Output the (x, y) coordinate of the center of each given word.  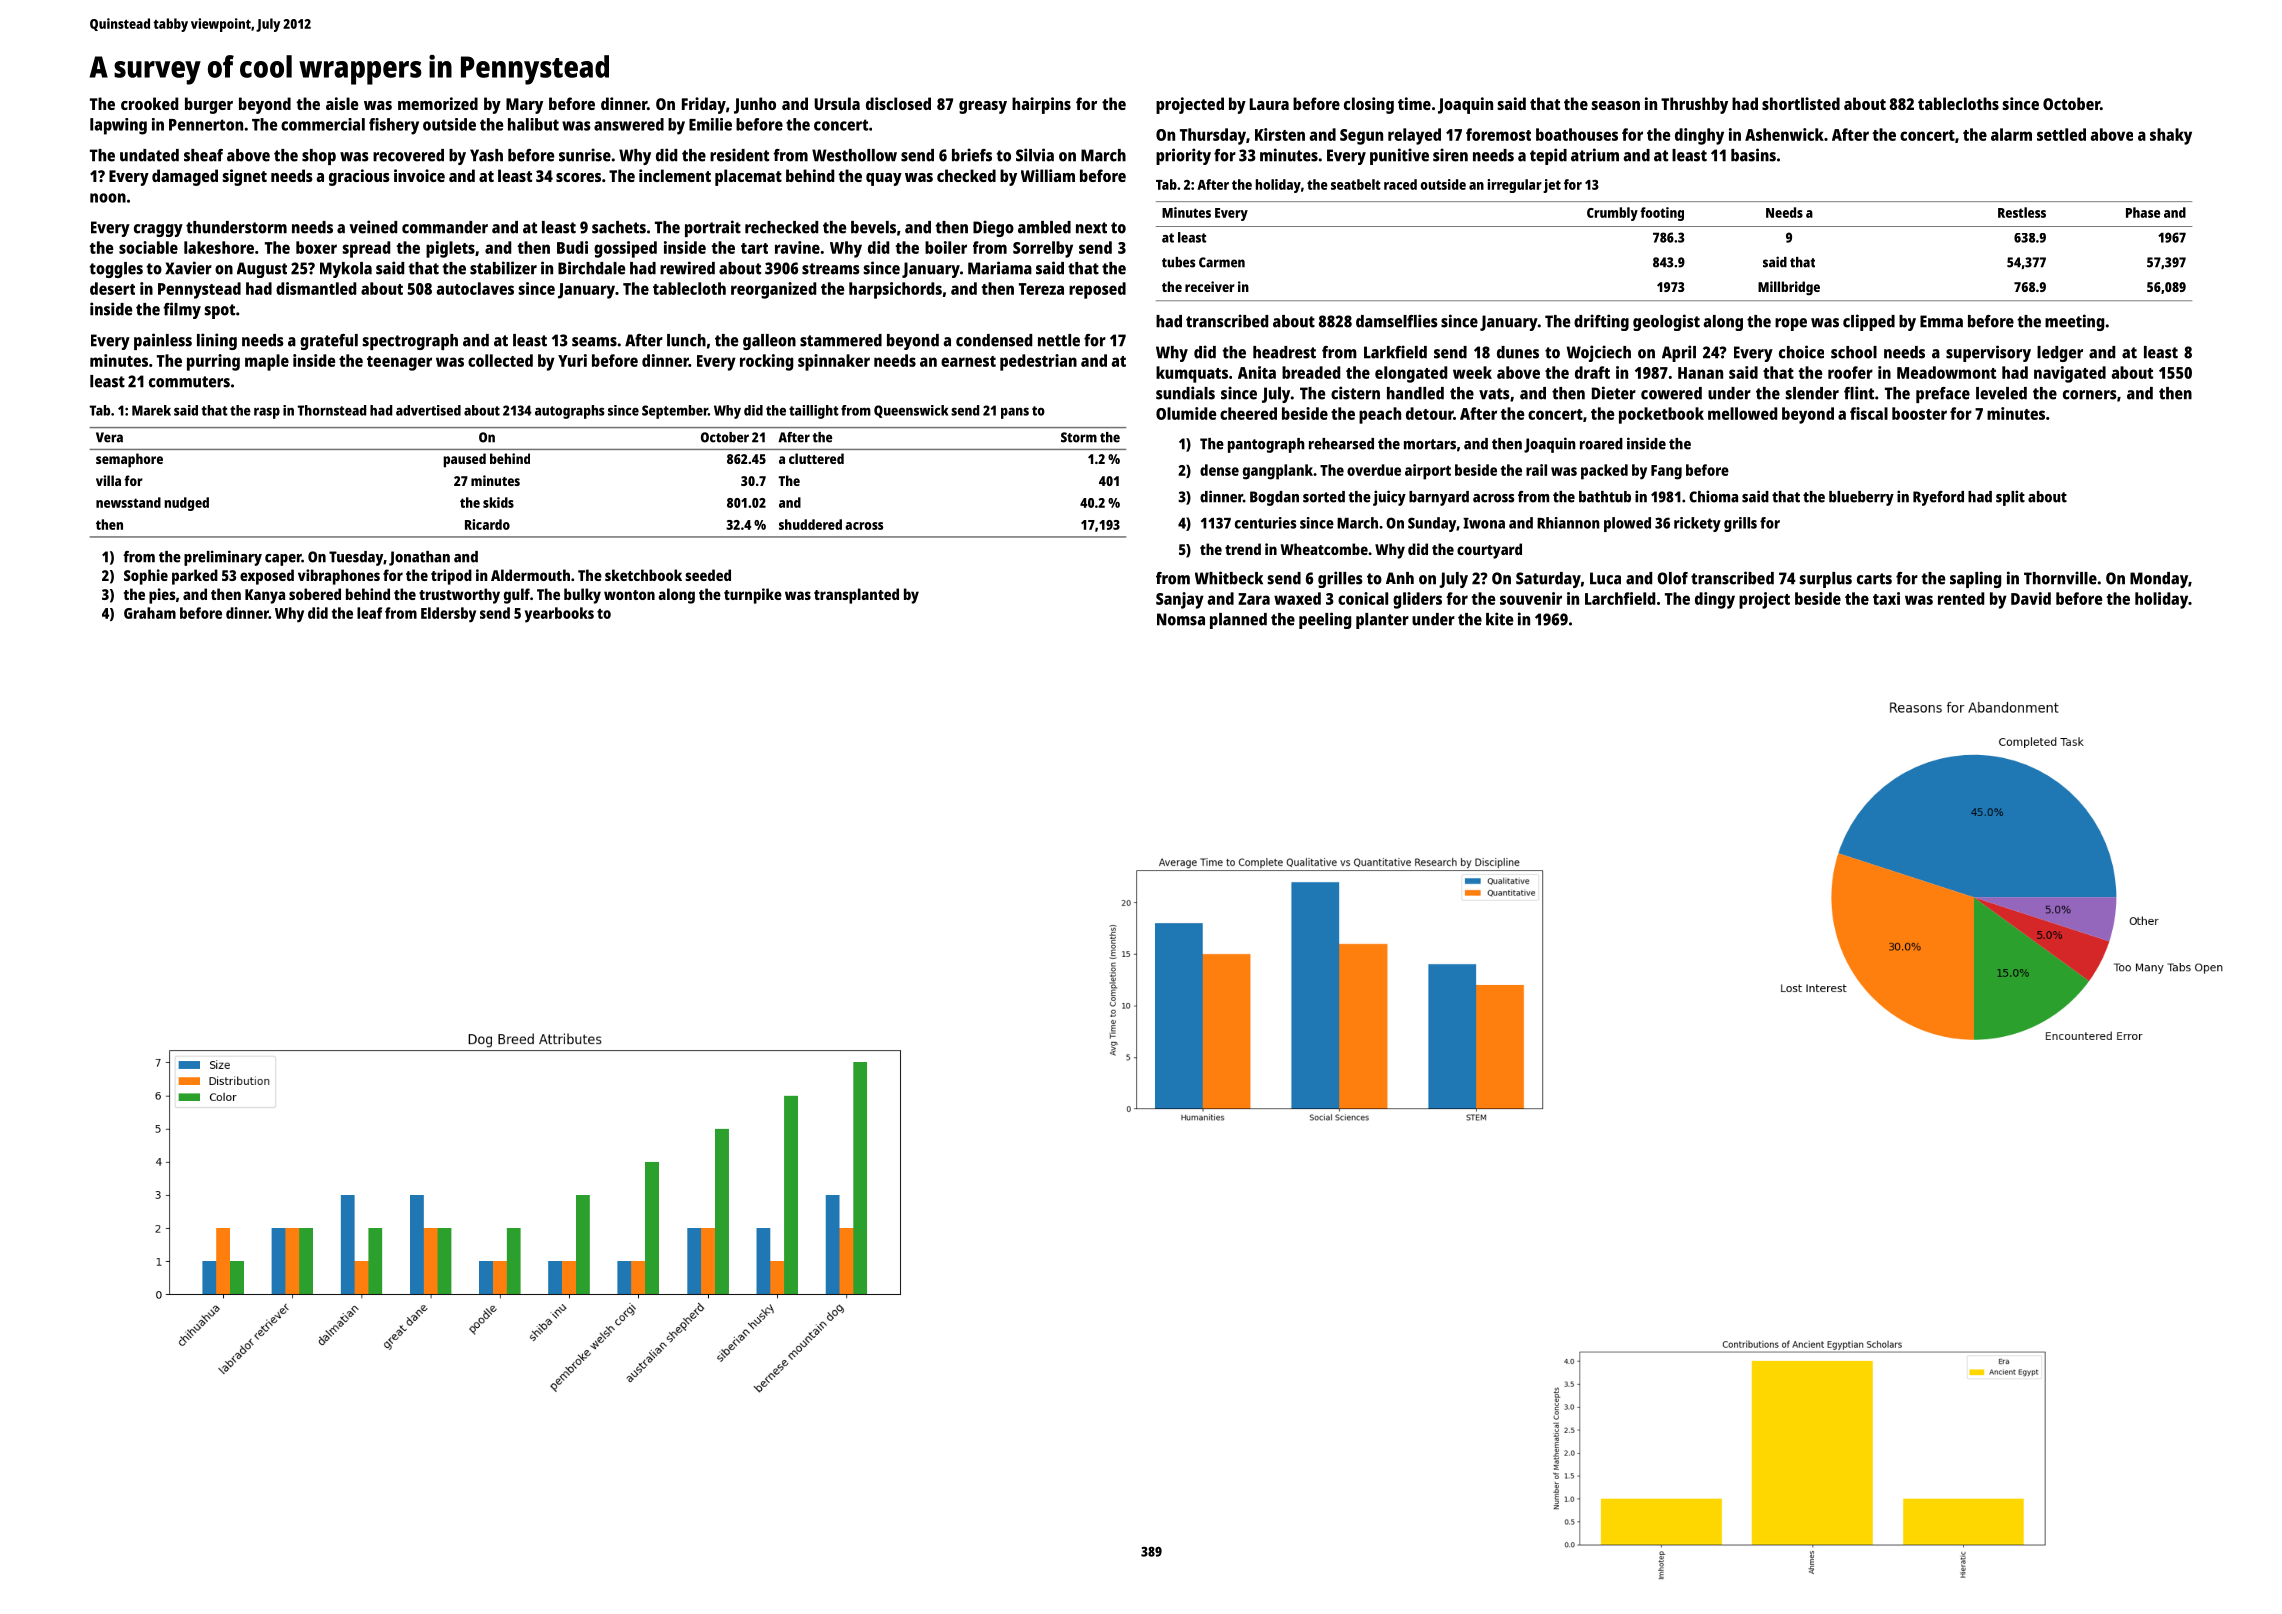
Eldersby (448, 615)
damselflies (1397, 321)
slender (1812, 393)
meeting (2074, 322)
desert (112, 288)
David (2031, 598)
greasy (983, 107)
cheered (1248, 413)
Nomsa (1181, 619)
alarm (2011, 134)
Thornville (2060, 578)
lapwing (118, 126)
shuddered (810, 524)
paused (464, 460)
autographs (570, 412)
